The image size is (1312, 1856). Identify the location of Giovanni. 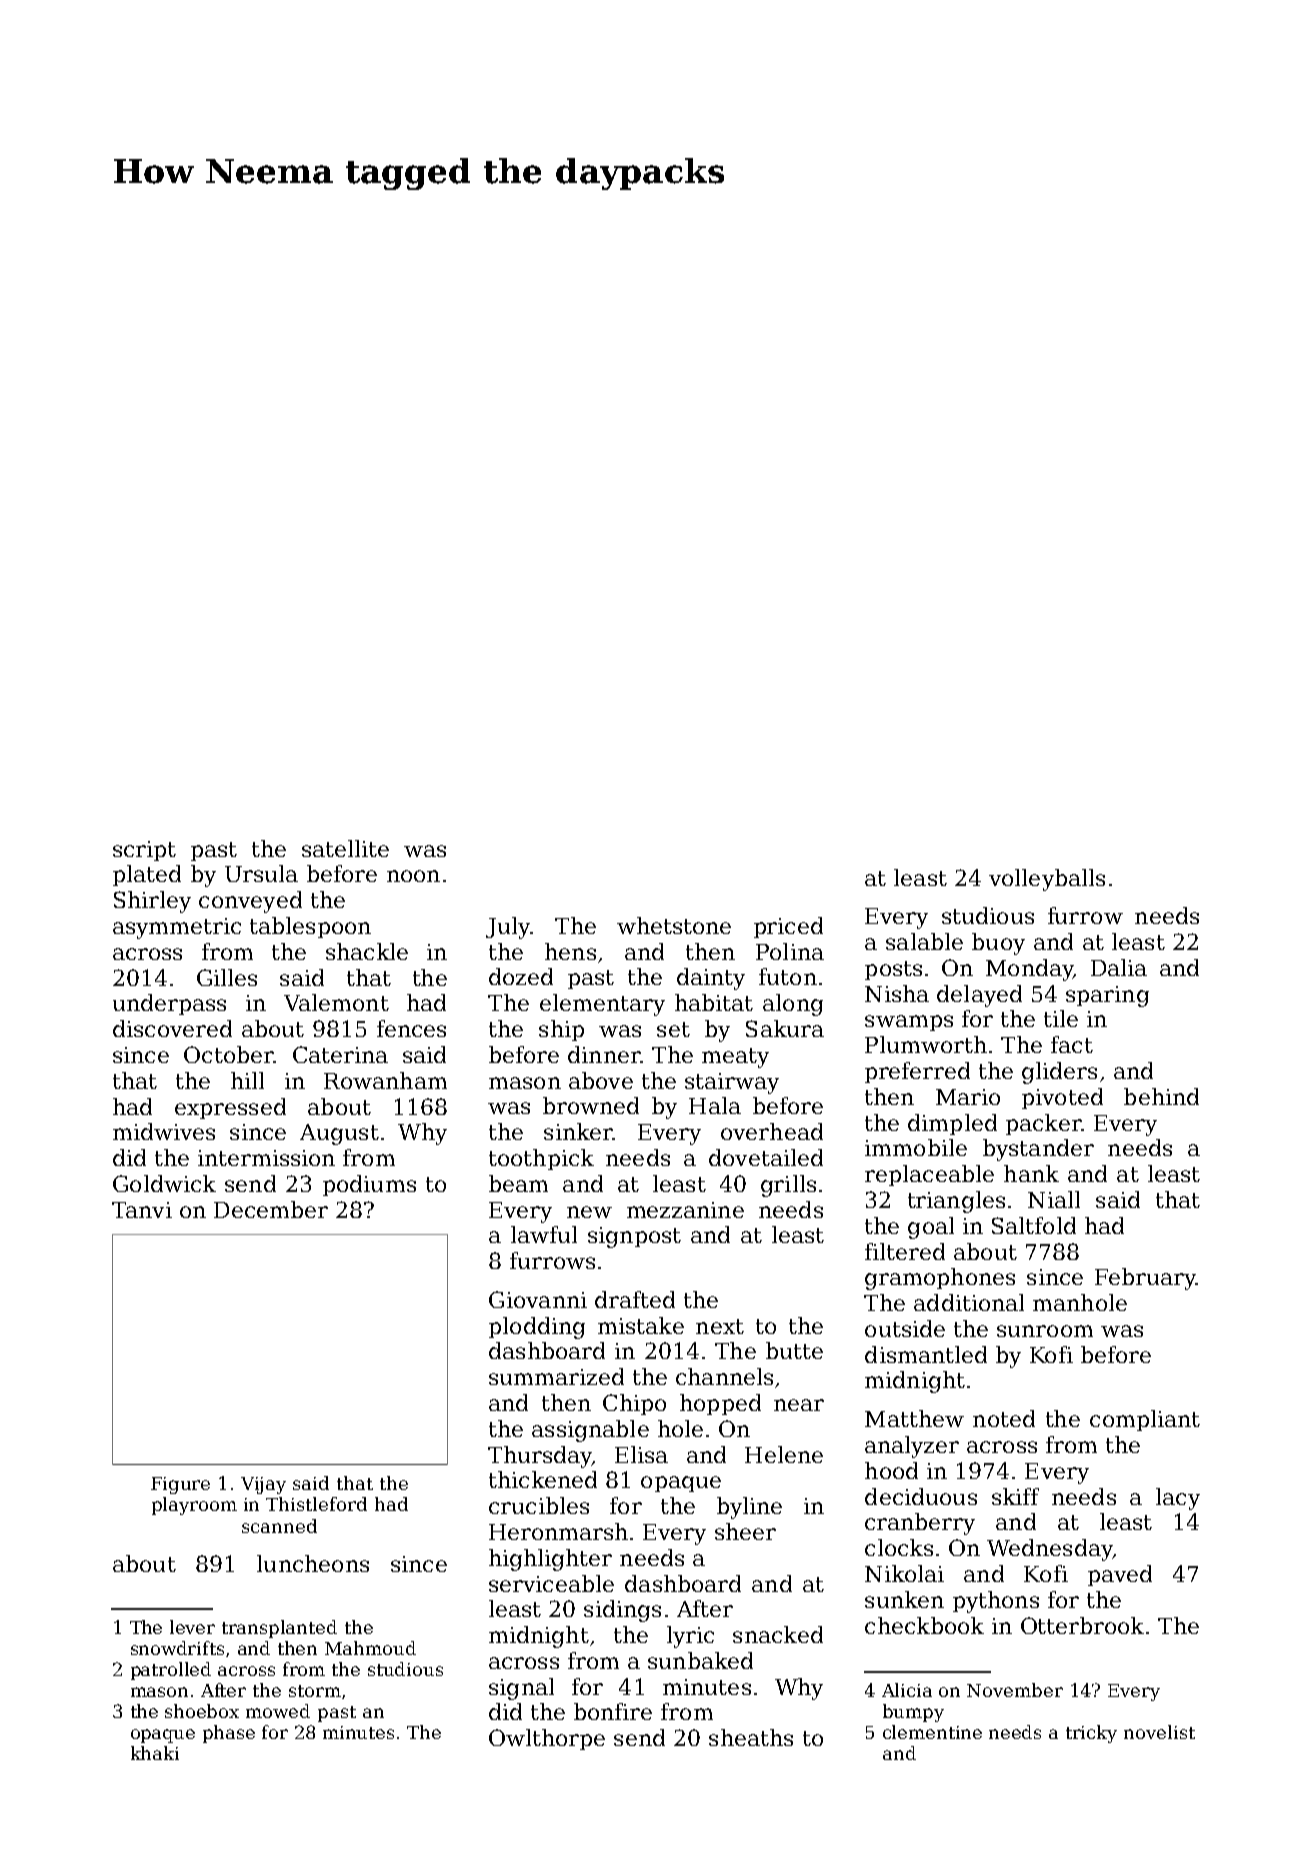
(538, 1299).
